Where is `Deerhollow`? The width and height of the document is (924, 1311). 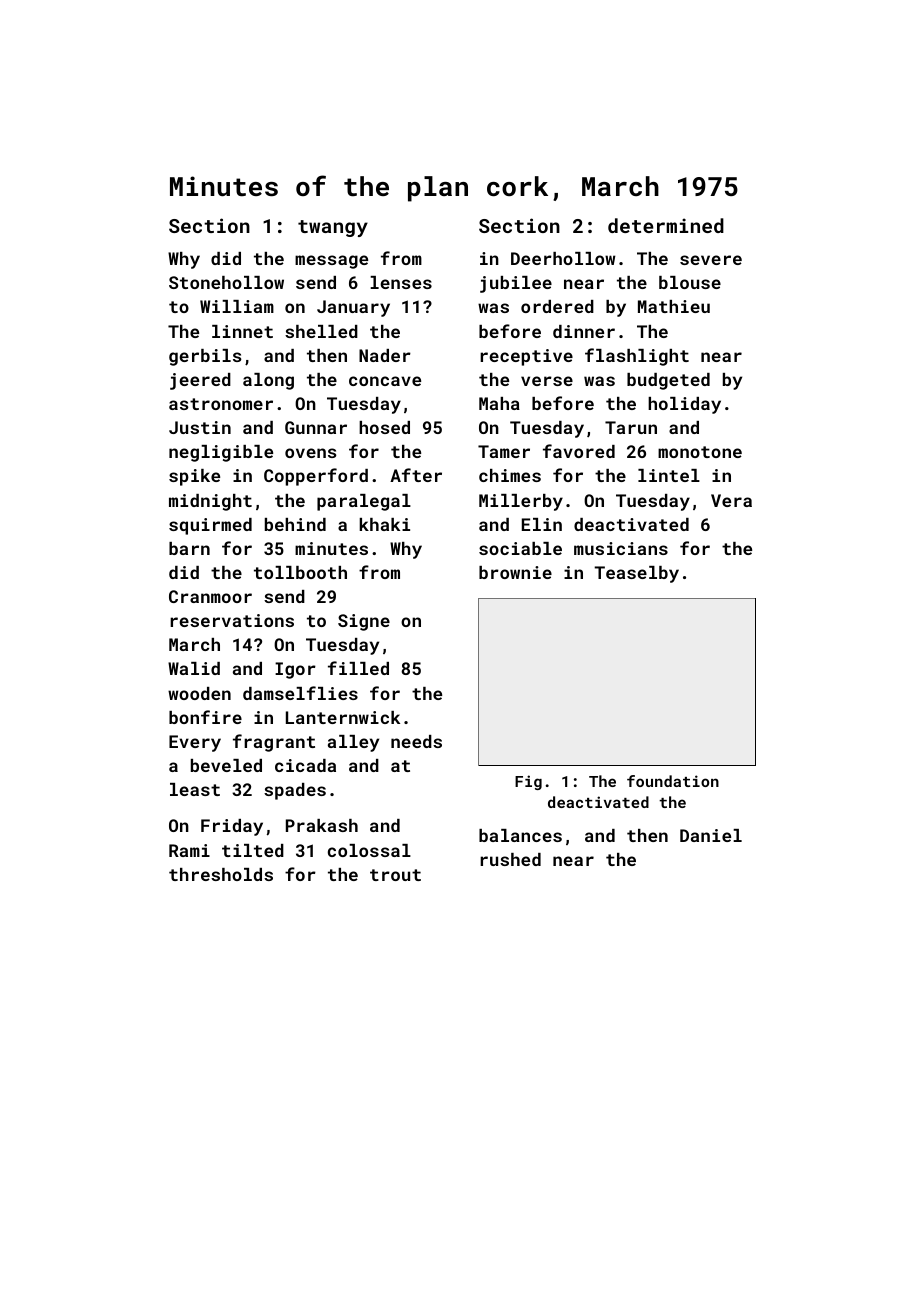 Deerhollow is located at coordinates (563, 258).
